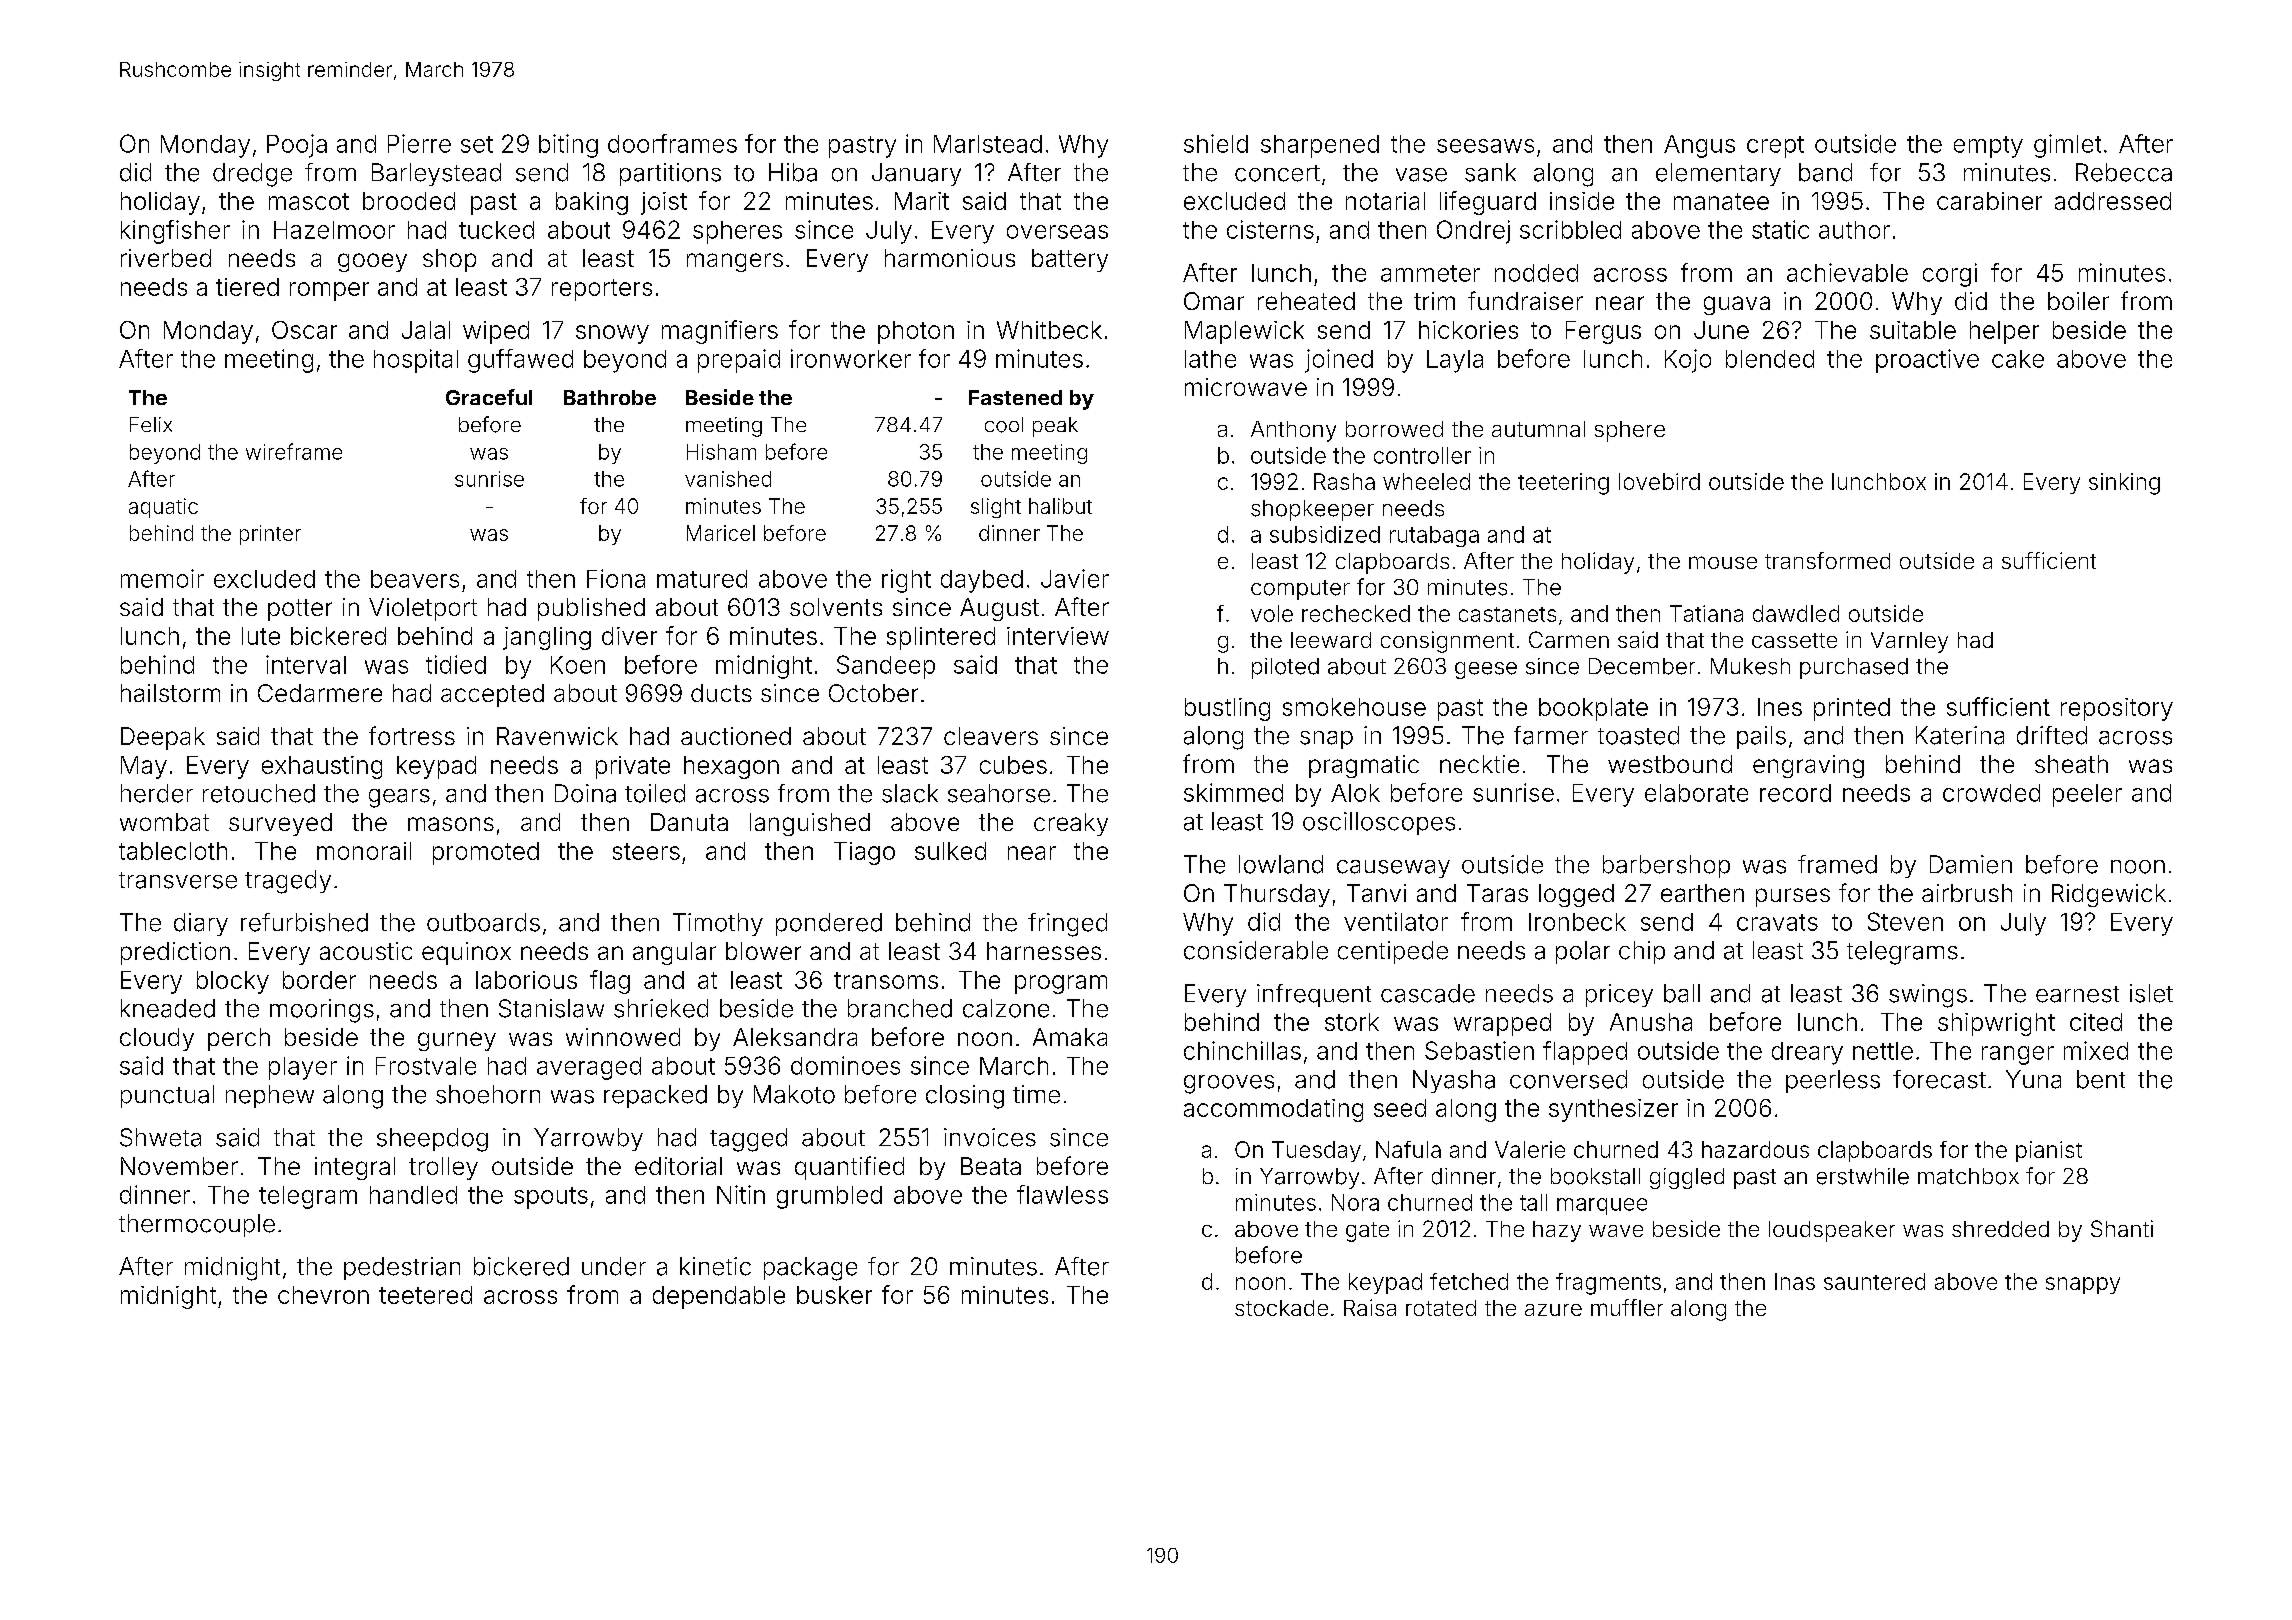  What do you see at coordinates (288, 882) in the document?
I see `tragedy` at bounding box center [288, 882].
